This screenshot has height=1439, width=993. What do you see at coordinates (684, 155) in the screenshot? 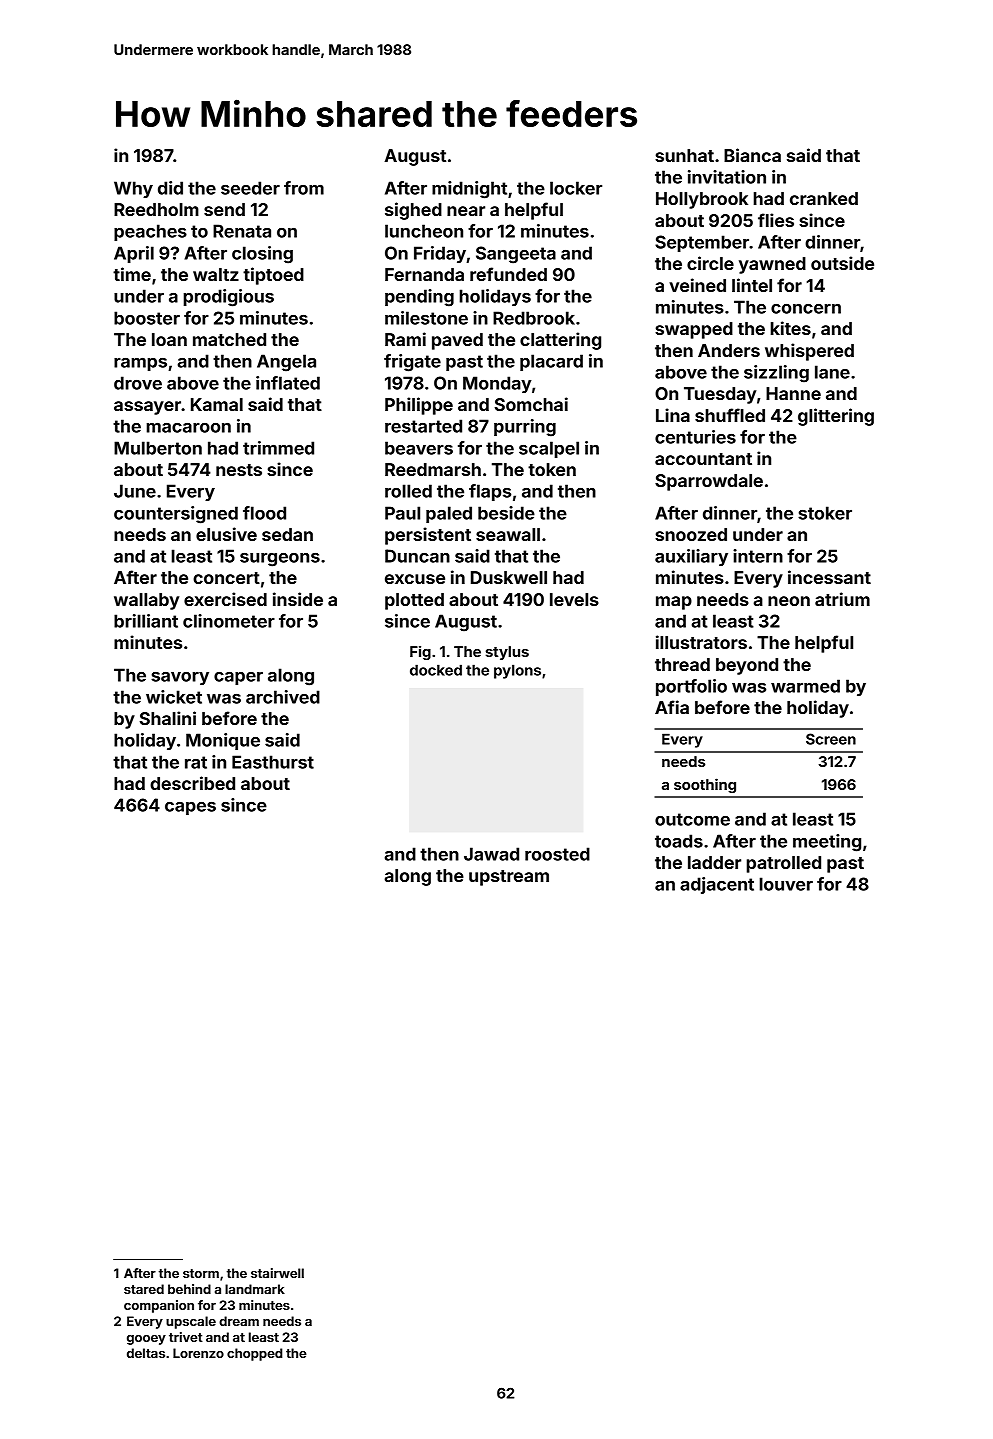
I see `sunhat` at bounding box center [684, 155].
